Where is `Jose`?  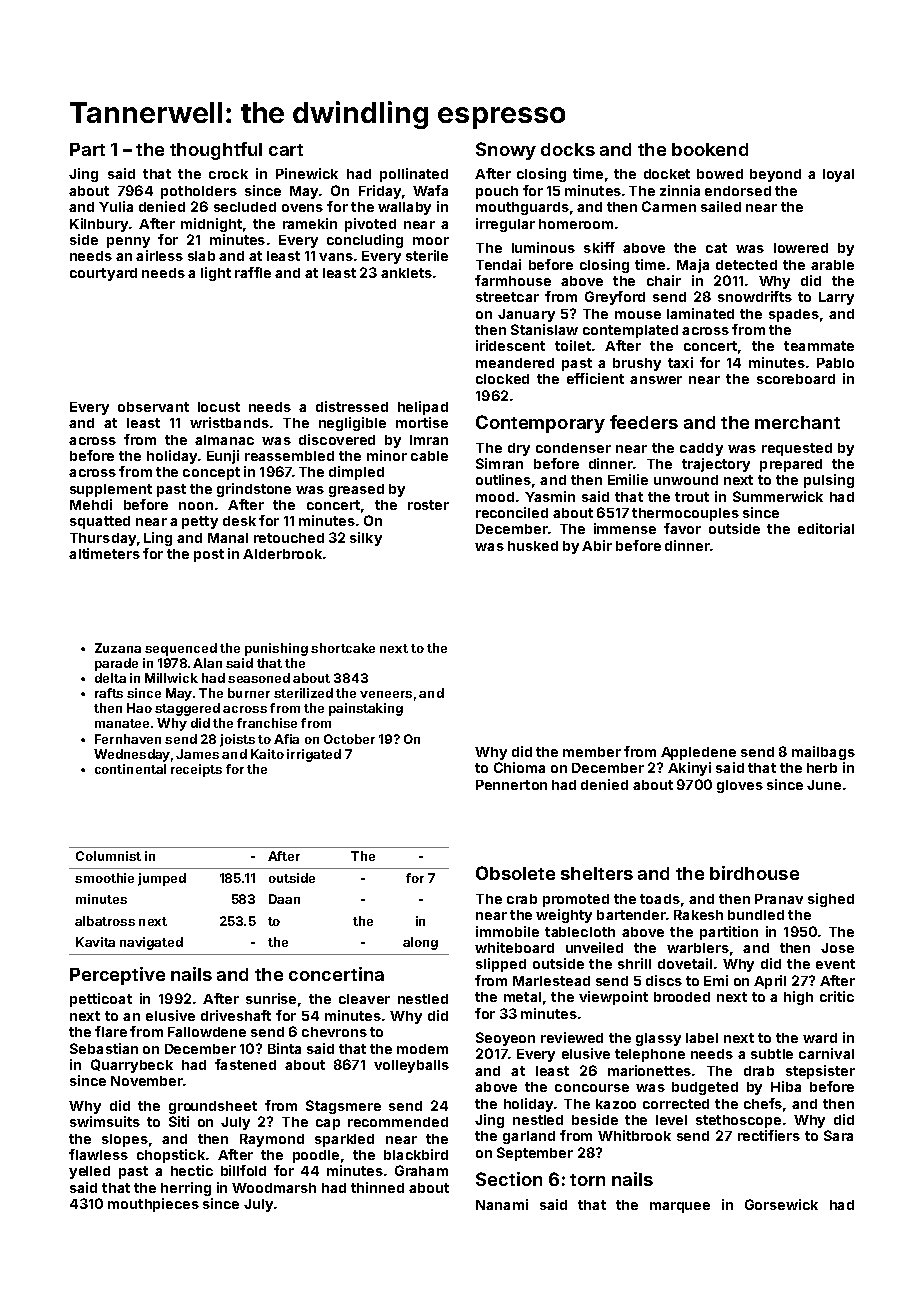
Jose is located at coordinates (837, 948).
